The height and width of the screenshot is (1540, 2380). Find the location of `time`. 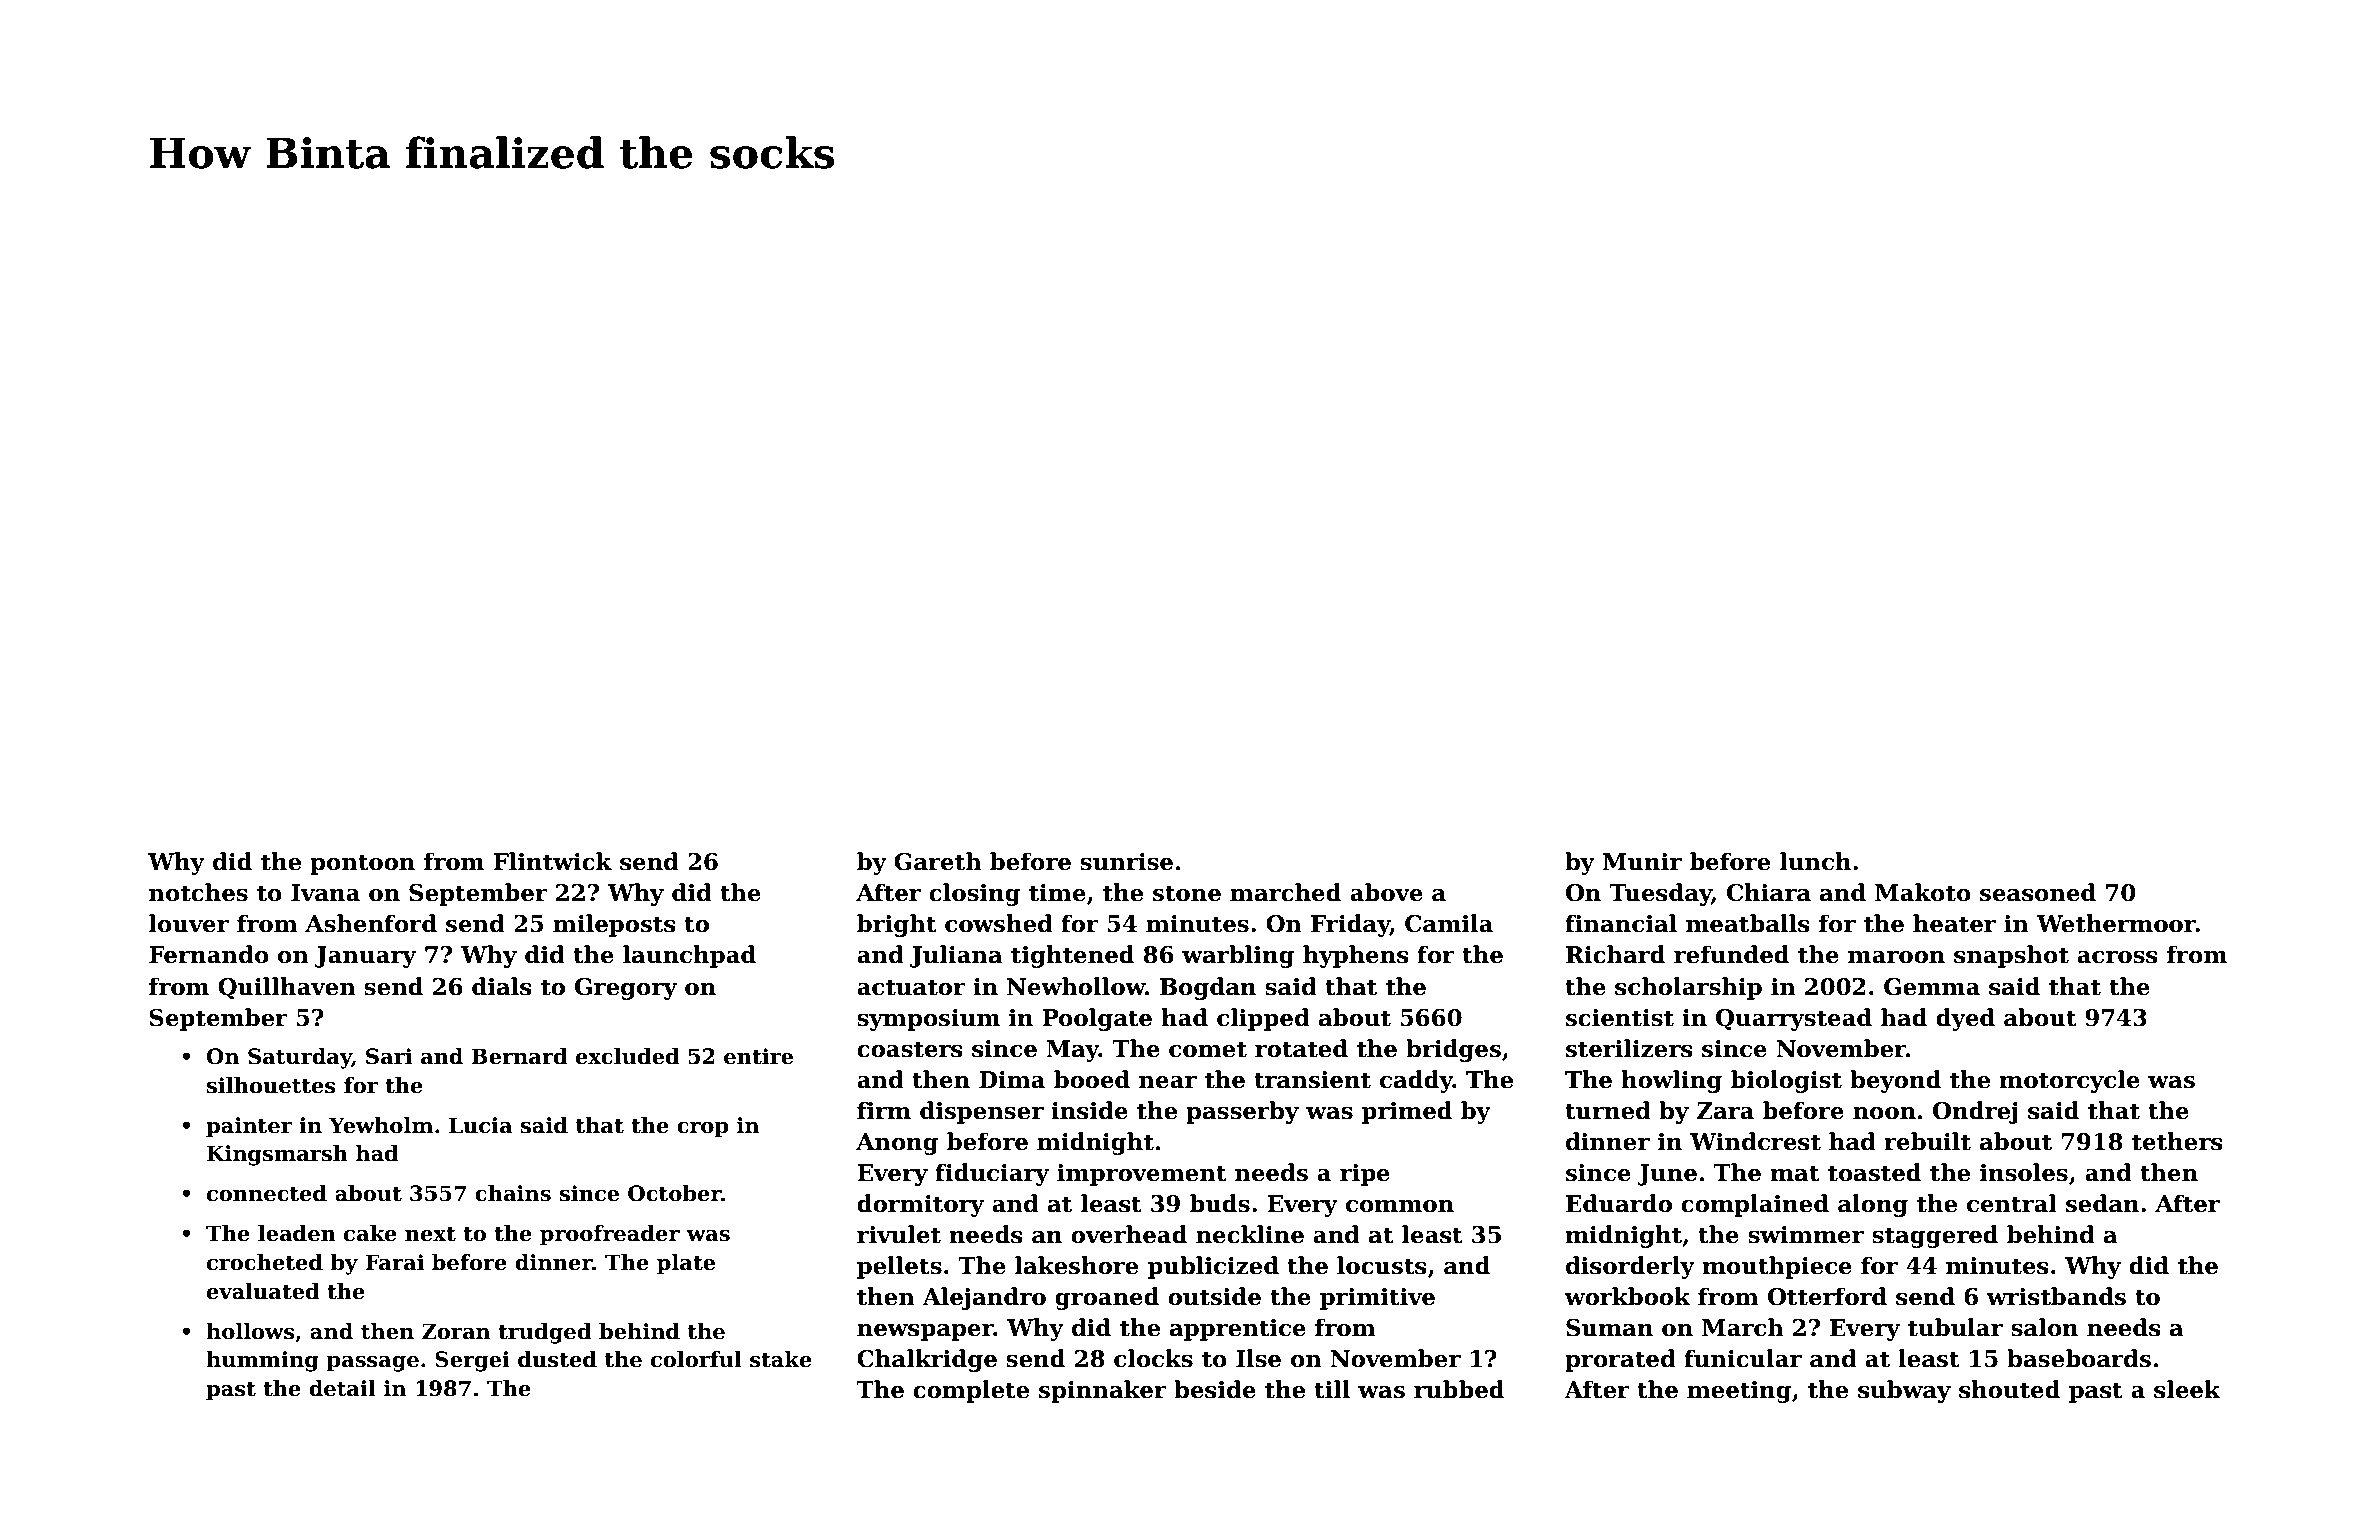

time is located at coordinates (1057, 893).
